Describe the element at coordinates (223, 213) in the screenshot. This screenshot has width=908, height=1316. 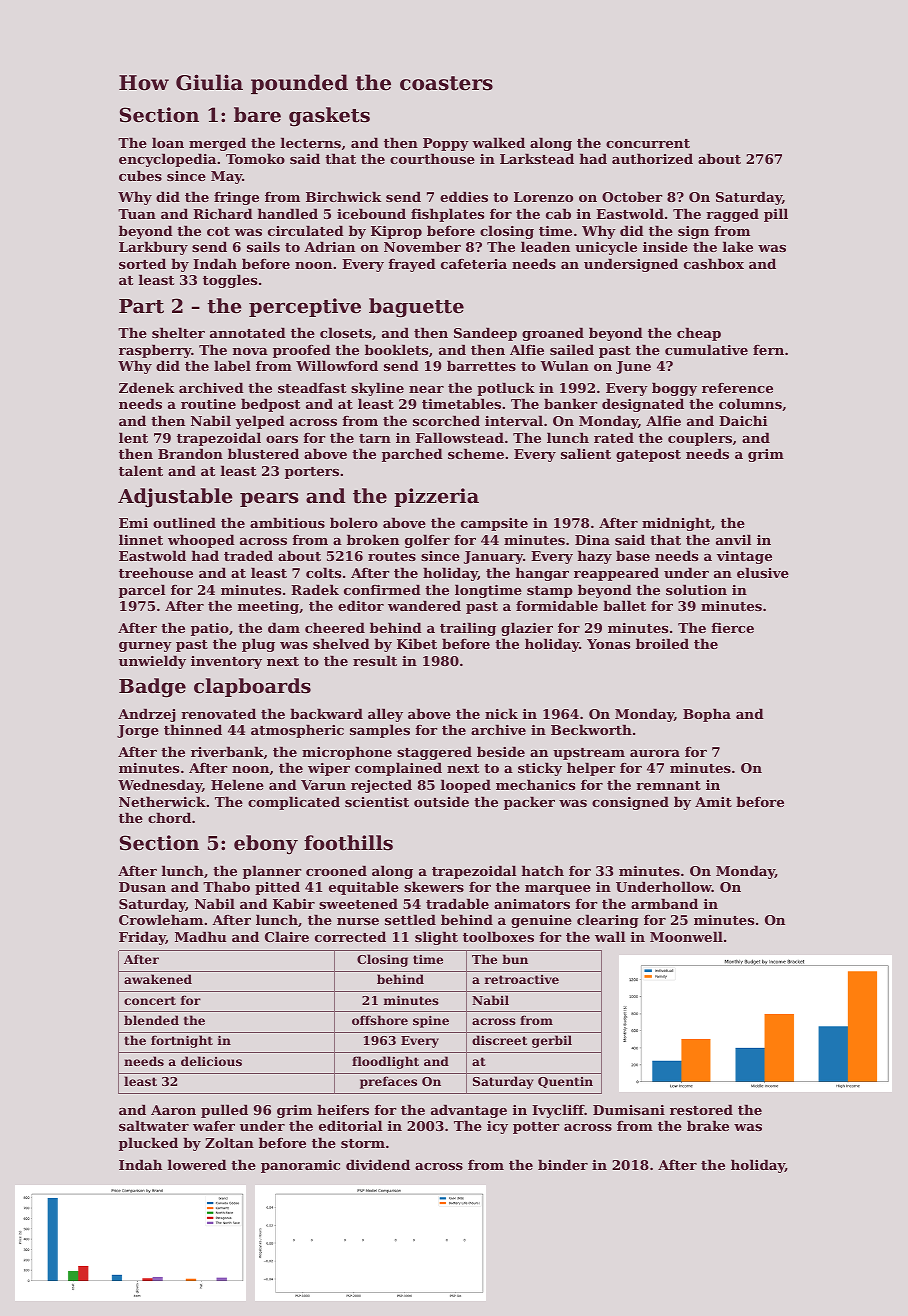
I see `Richard` at that location.
